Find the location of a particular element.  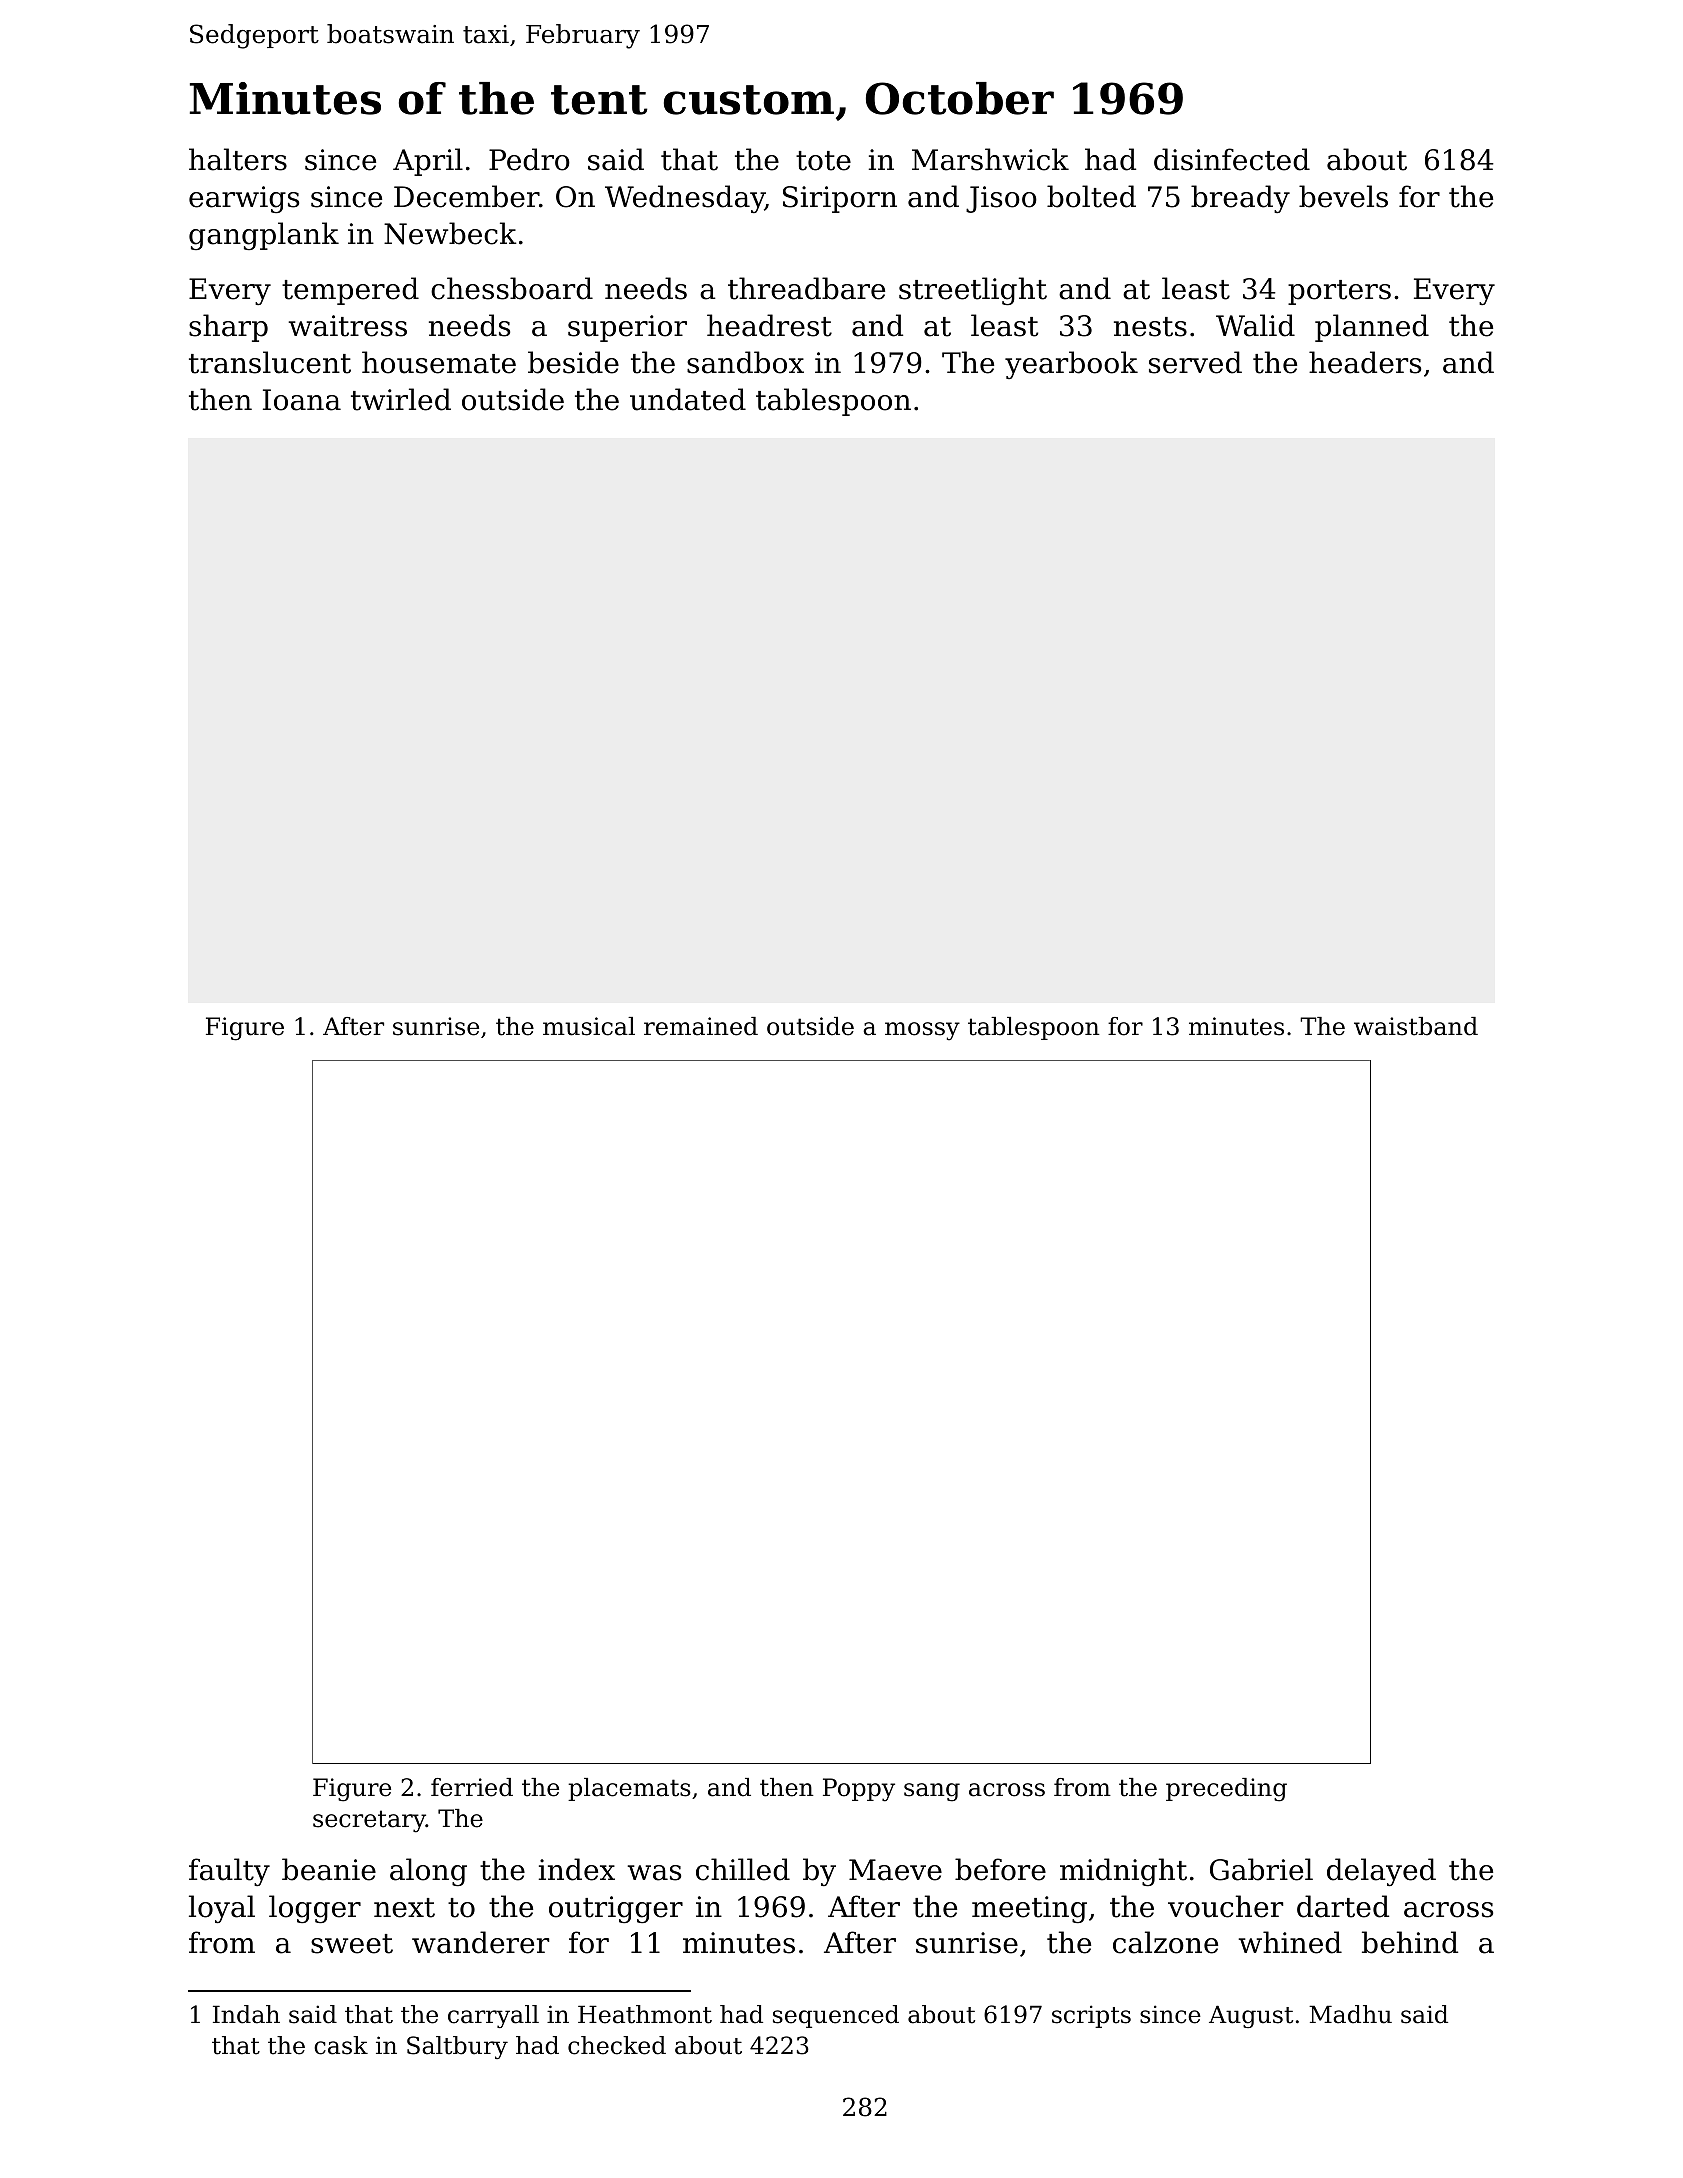

delayed is located at coordinates (1381, 1872).
